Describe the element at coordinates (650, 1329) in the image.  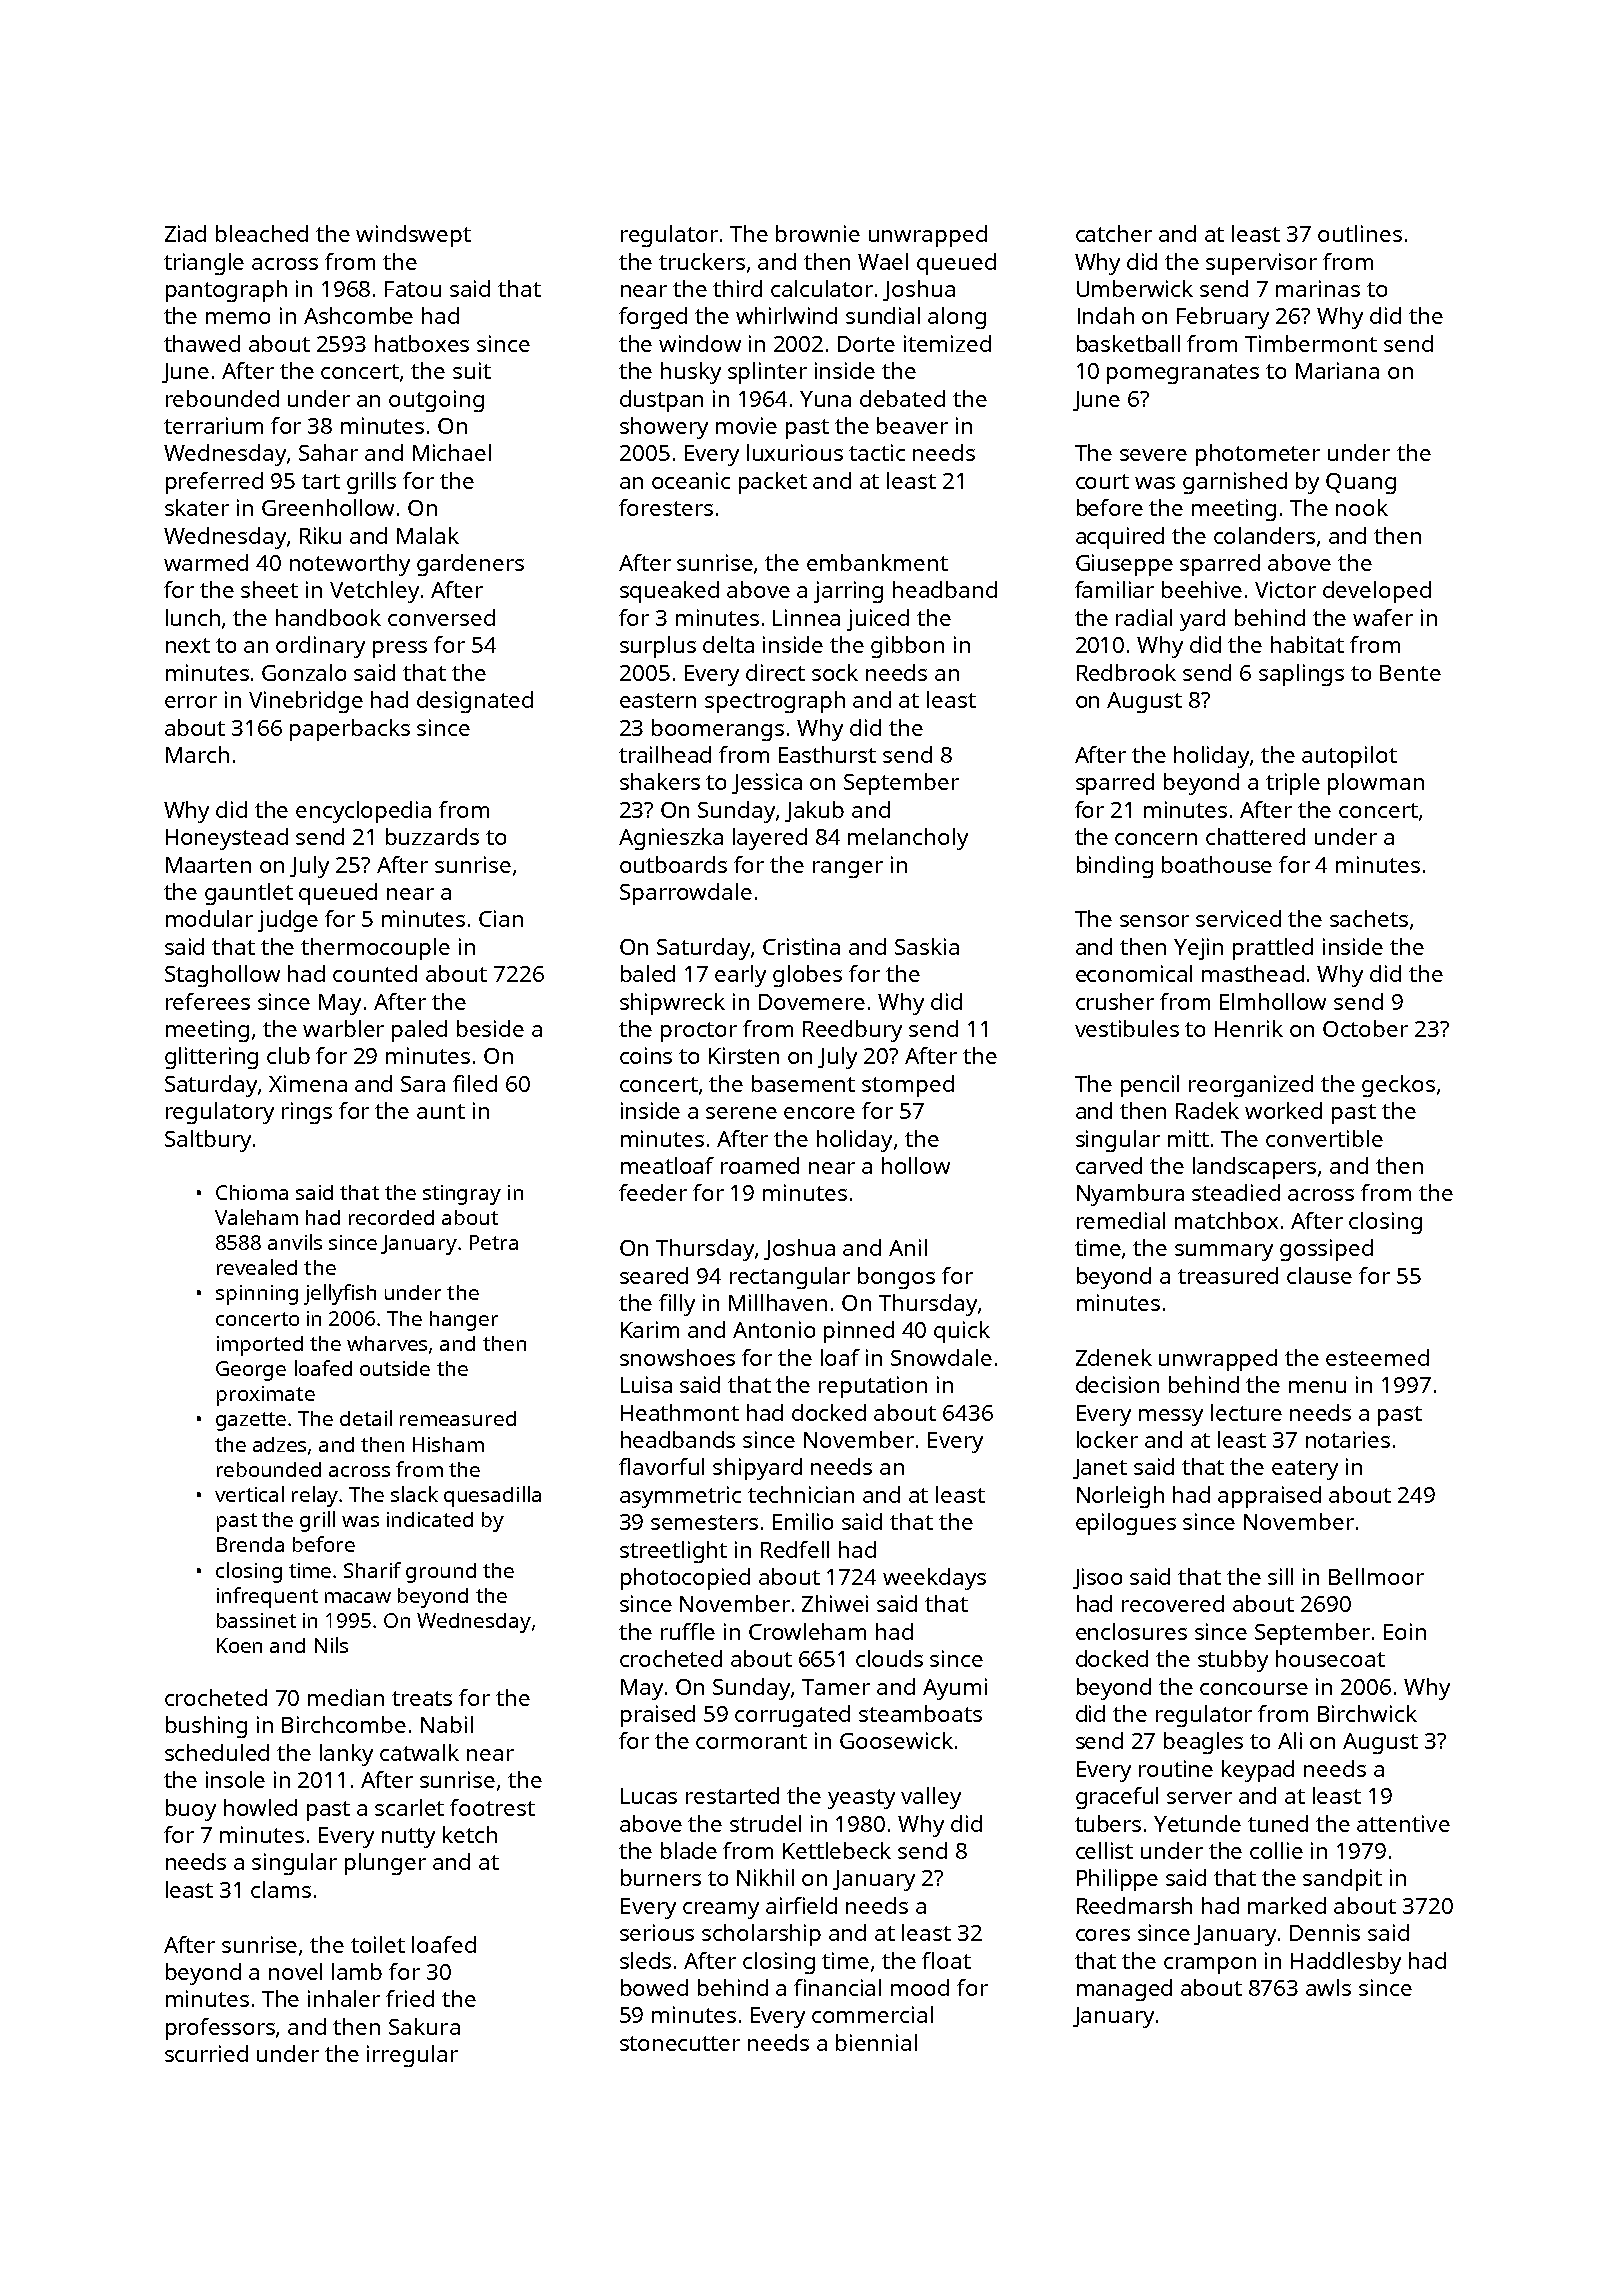
I see `Karim` at that location.
